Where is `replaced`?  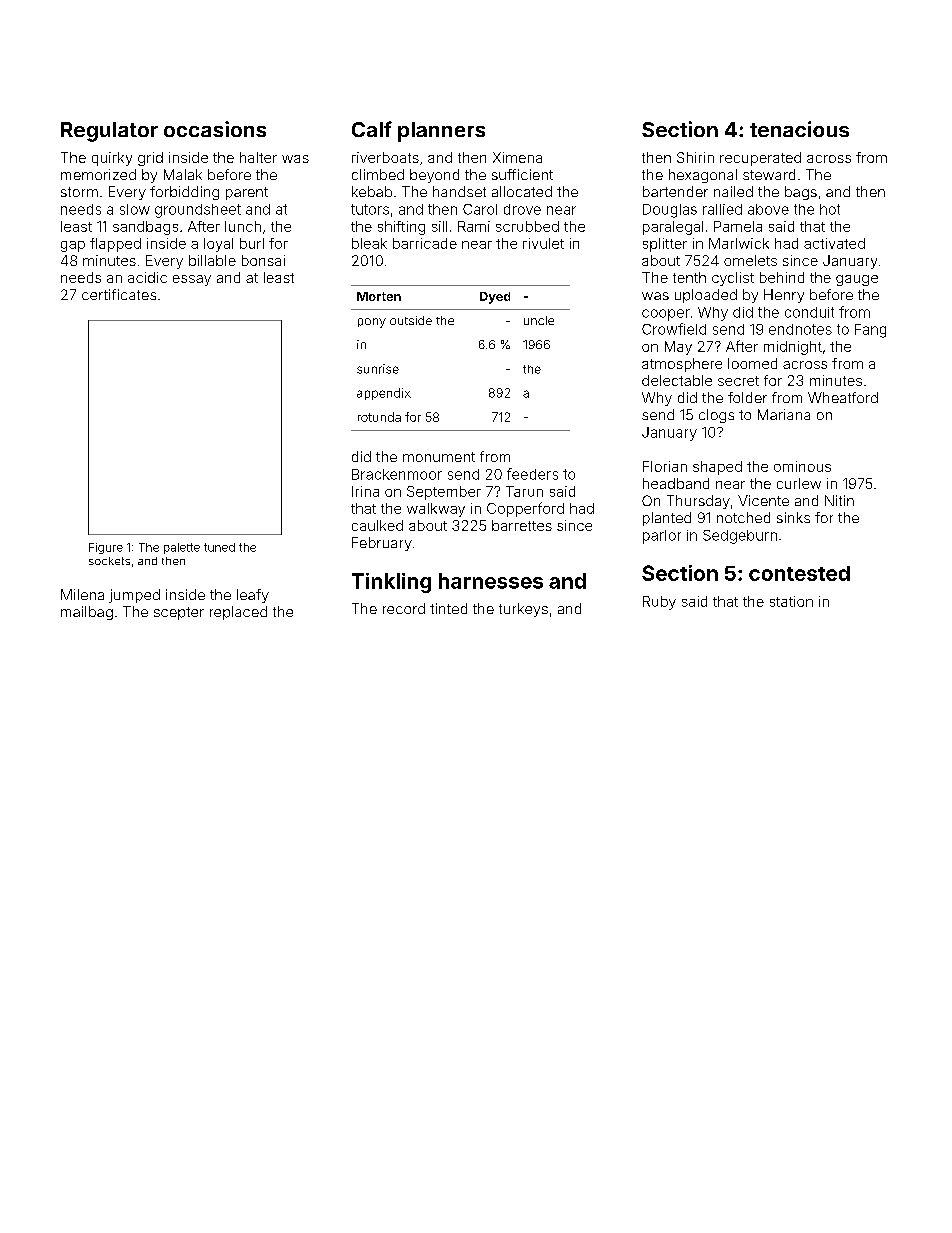 replaced is located at coordinates (238, 613).
